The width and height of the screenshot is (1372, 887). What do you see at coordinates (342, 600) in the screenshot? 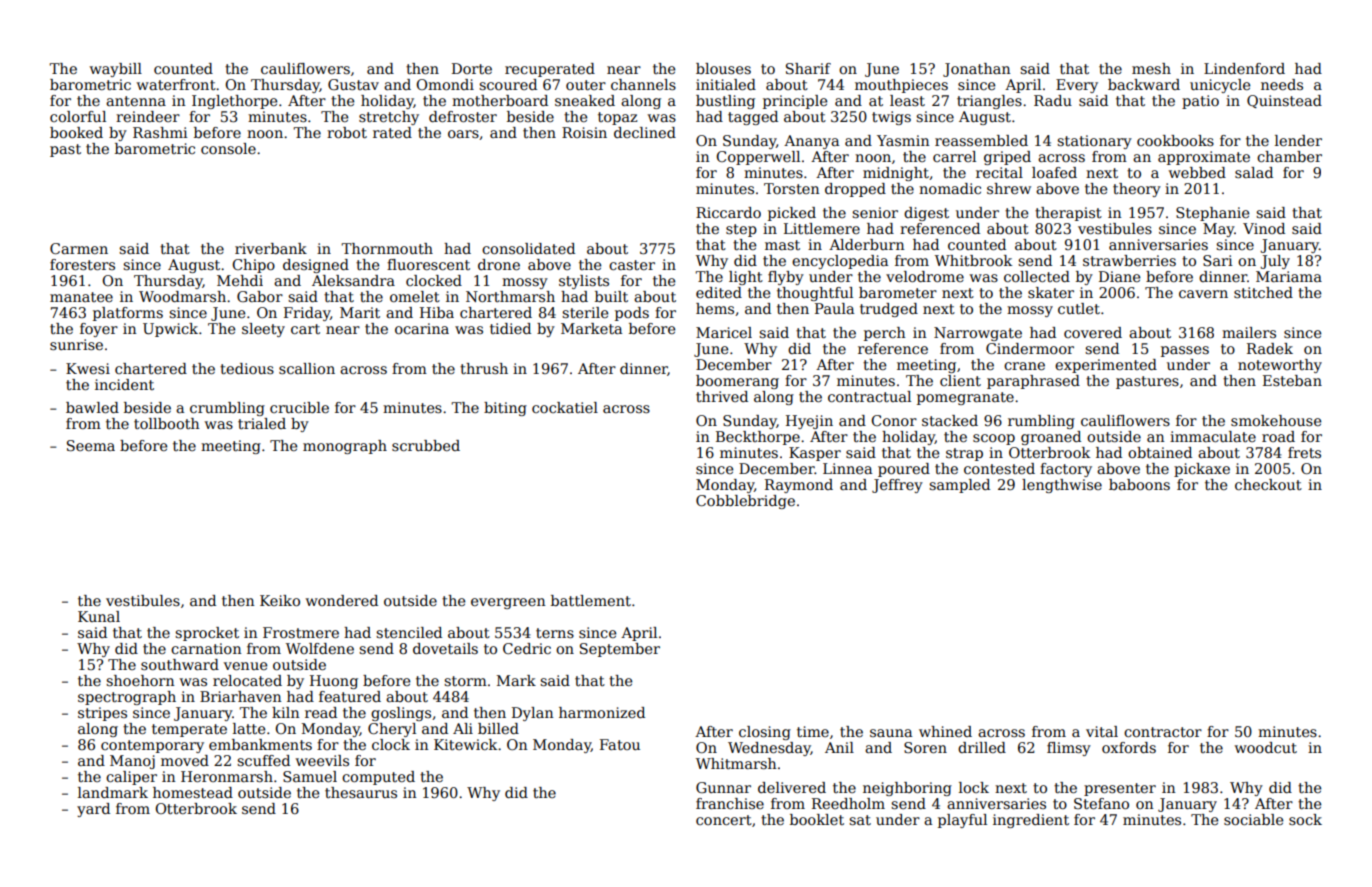
I see `wondered` at bounding box center [342, 600].
